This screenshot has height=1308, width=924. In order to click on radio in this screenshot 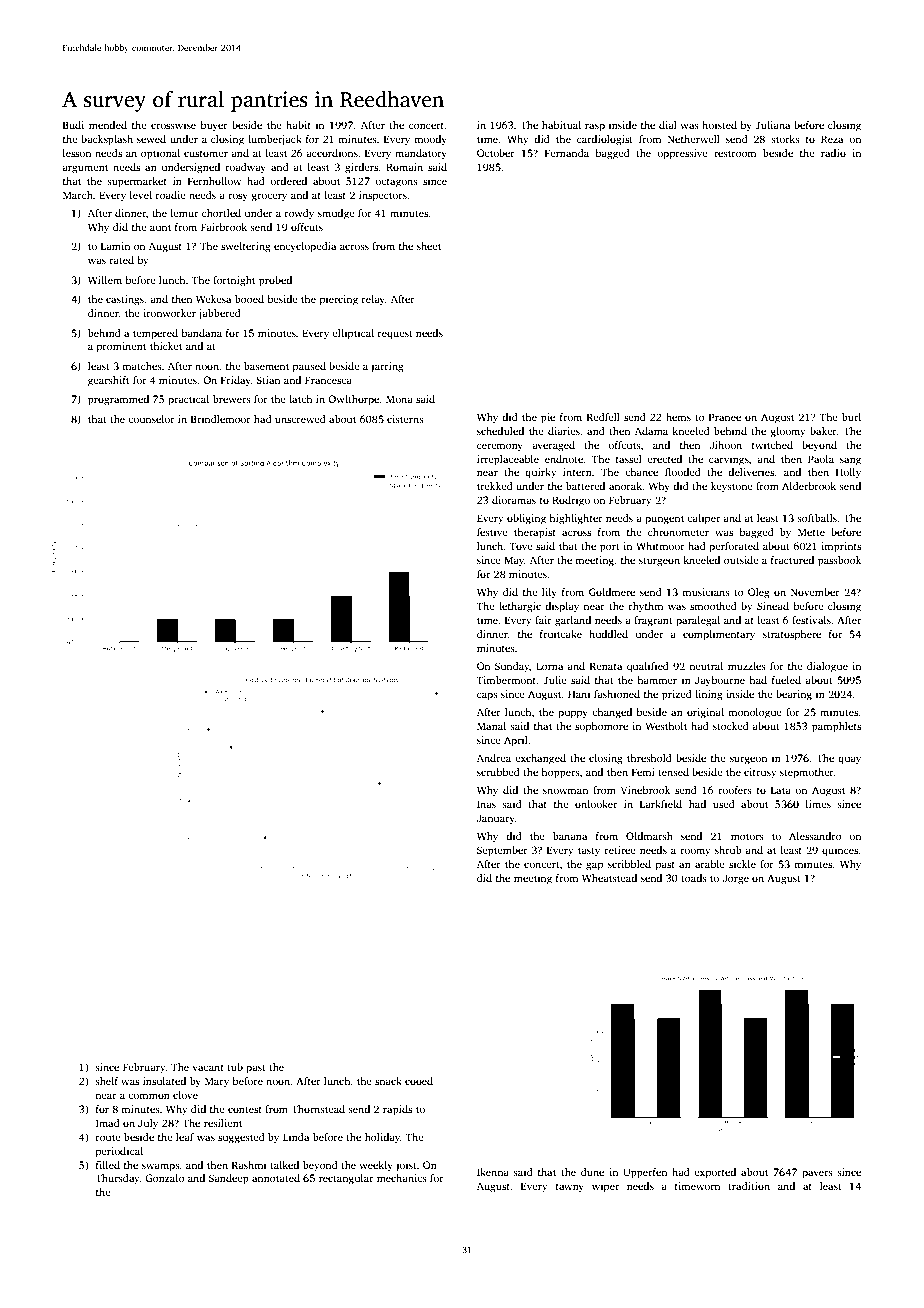, I will do `click(833, 153)`.
